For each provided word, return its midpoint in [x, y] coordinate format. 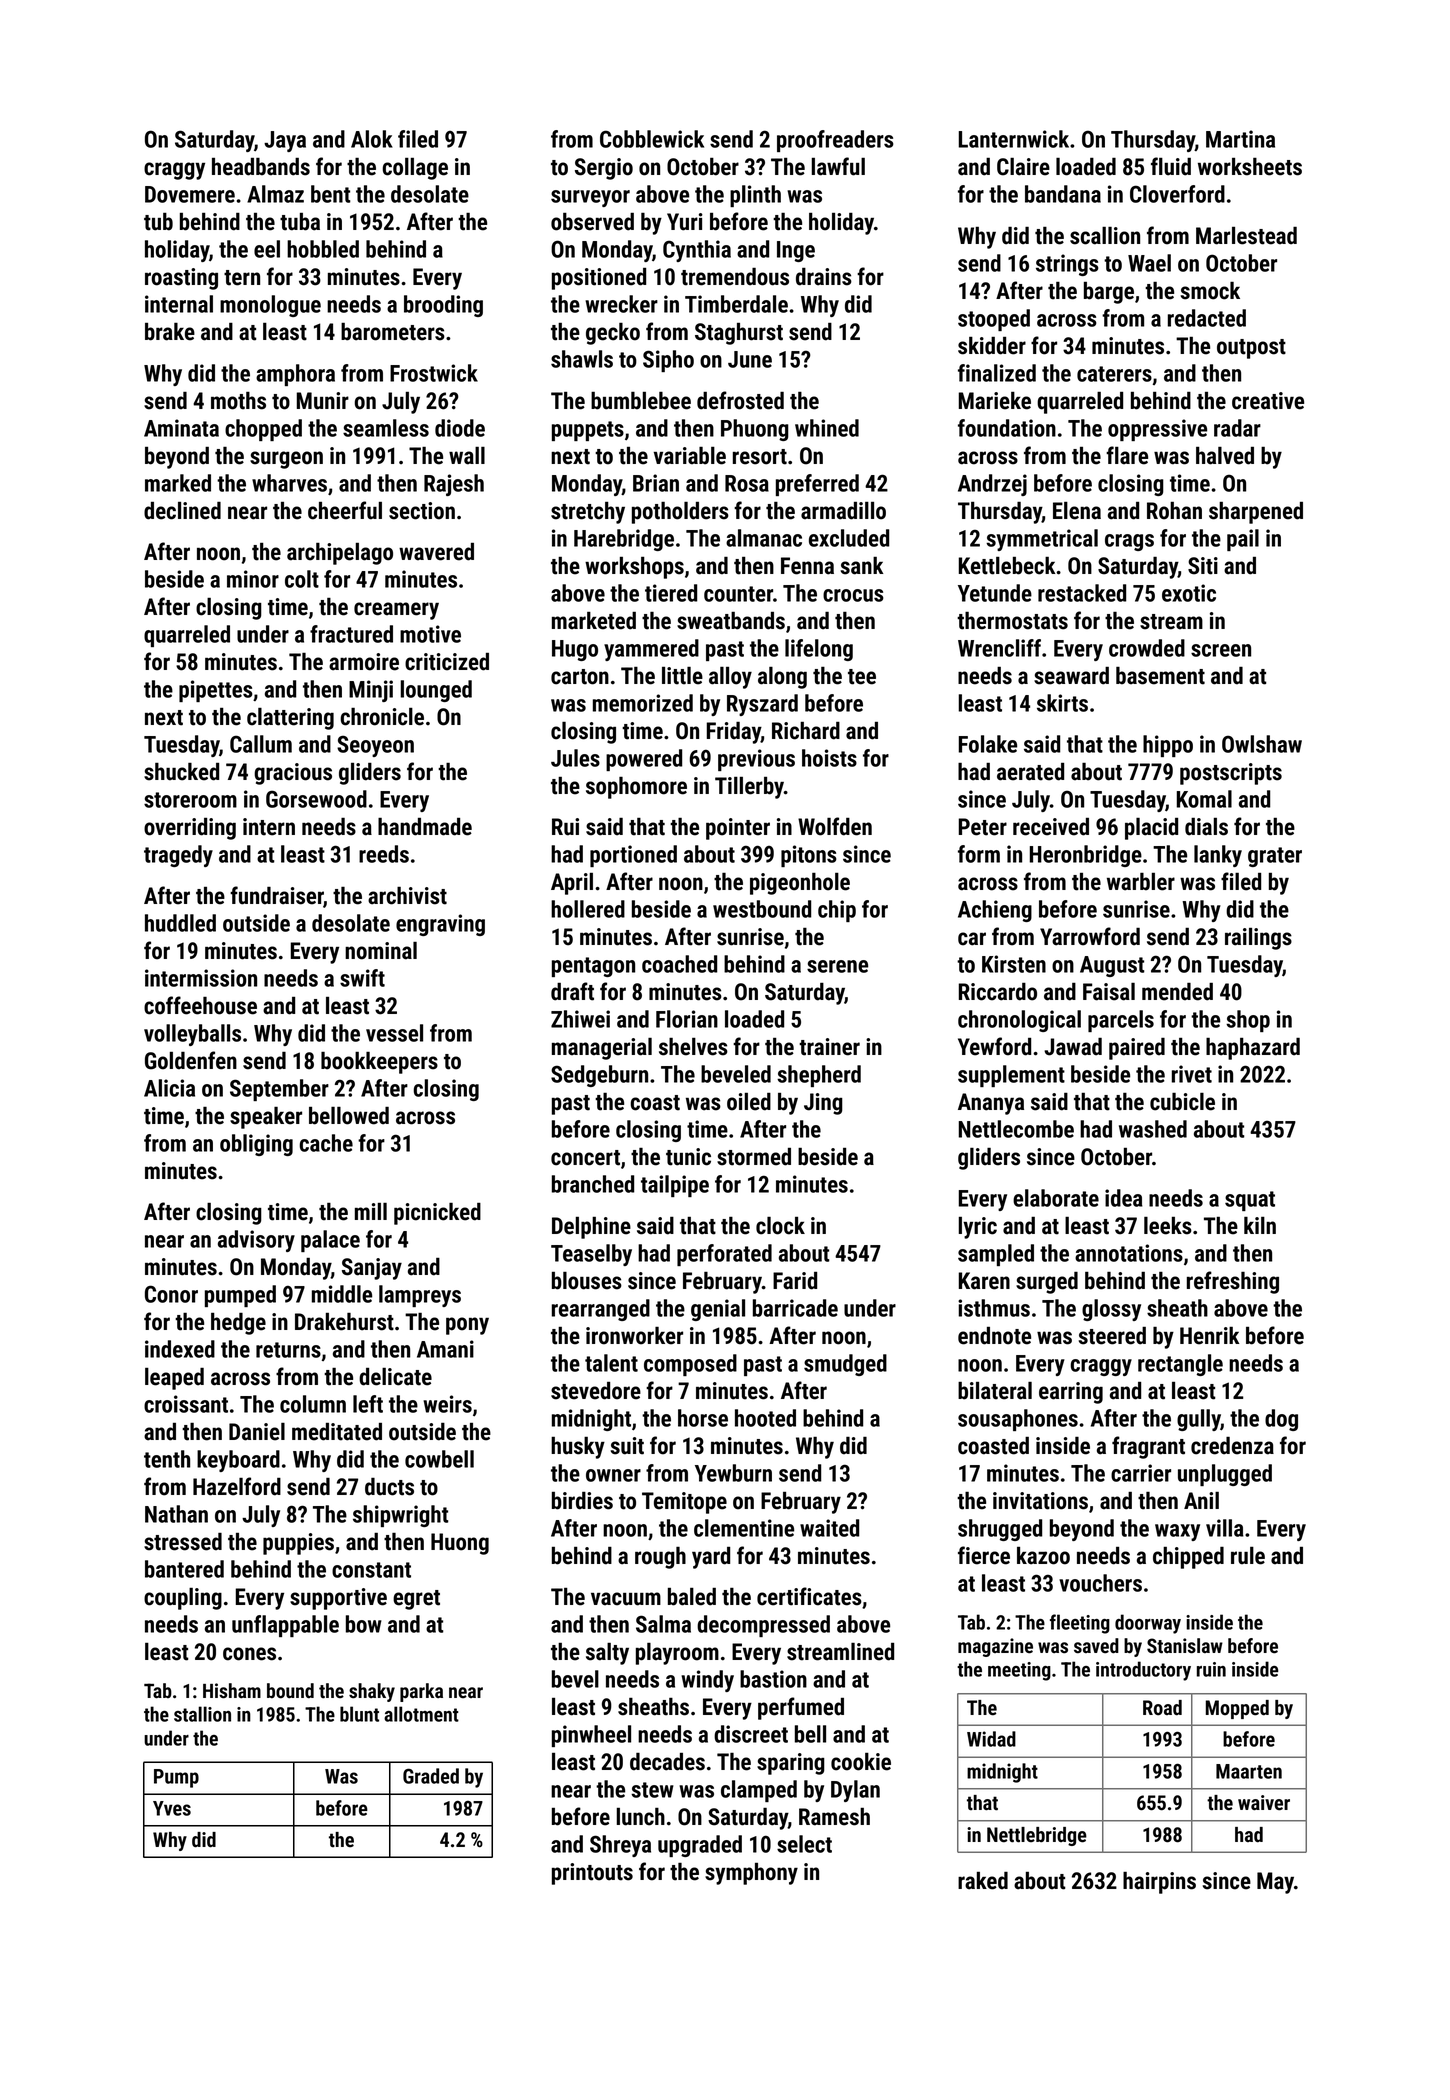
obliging [256, 1145]
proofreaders [835, 141]
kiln [1260, 1225]
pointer [738, 829]
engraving [440, 925]
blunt [359, 1714]
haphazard [1253, 1049]
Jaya [285, 141]
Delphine [591, 1228]
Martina [1240, 139]
